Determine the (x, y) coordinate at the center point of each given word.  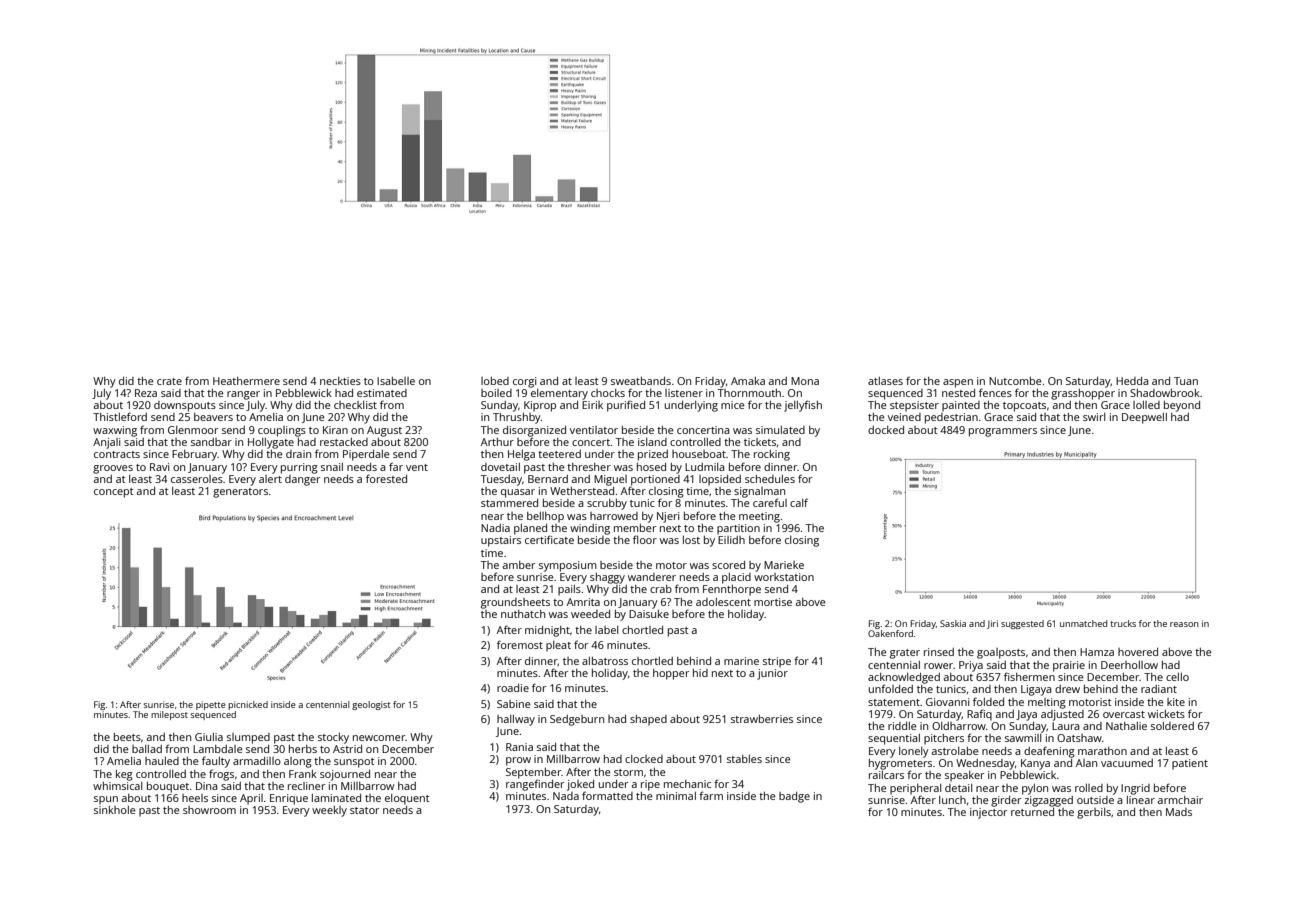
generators (240, 493)
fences (995, 392)
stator (364, 810)
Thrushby (517, 418)
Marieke (784, 565)
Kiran (335, 430)
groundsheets (515, 603)
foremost (520, 644)
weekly (329, 811)
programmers (1003, 432)
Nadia (495, 528)
